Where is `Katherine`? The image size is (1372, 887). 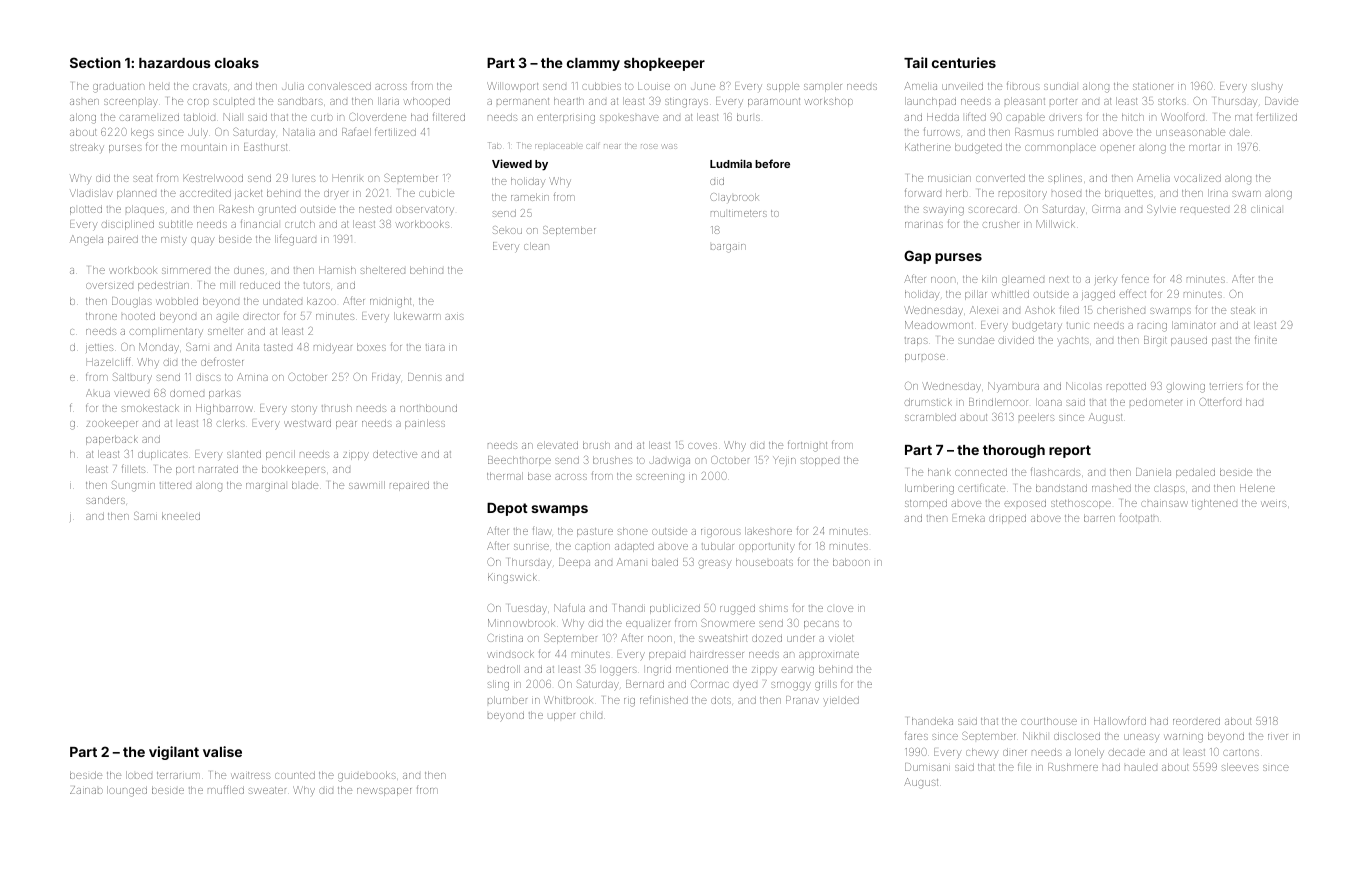
Katherine is located at coordinates (928, 147).
